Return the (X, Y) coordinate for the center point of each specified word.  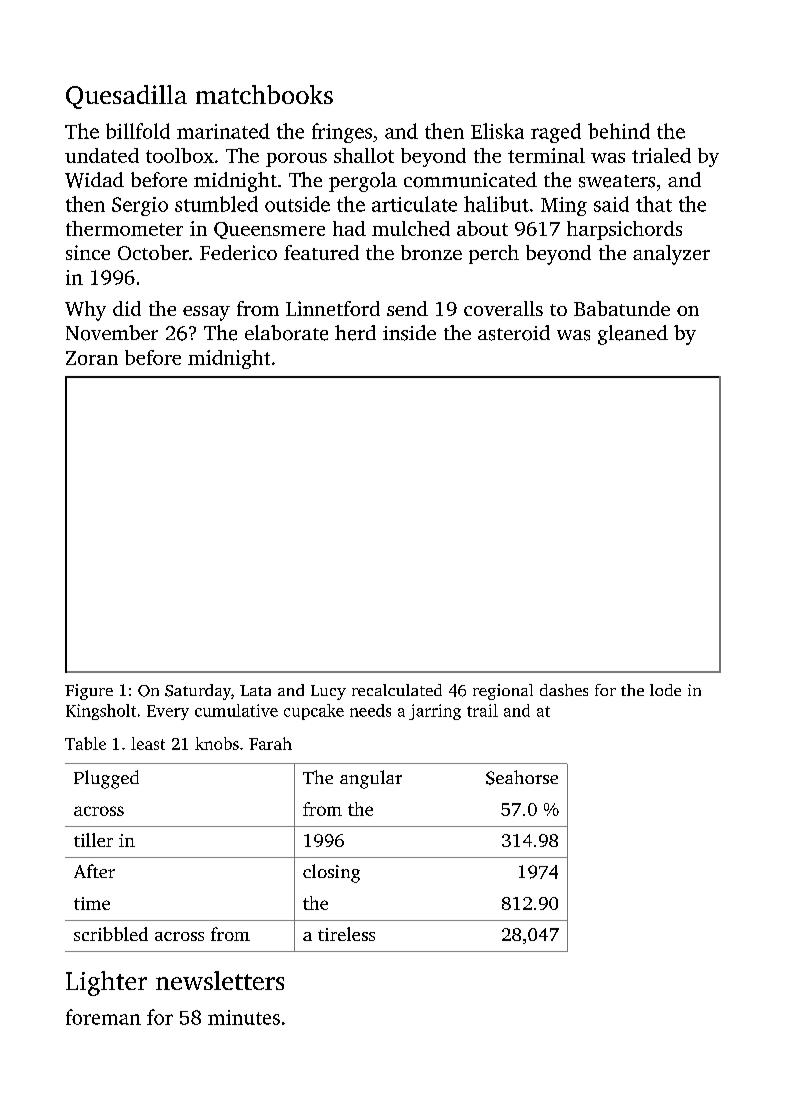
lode (665, 690)
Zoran (92, 358)
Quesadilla (126, 97)
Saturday (198, 692)
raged (556, 133)
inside (409, 333)
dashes (564, 690)
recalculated (397, 690)
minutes (244, 1017)
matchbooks (264, 94)
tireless (346, 934)
